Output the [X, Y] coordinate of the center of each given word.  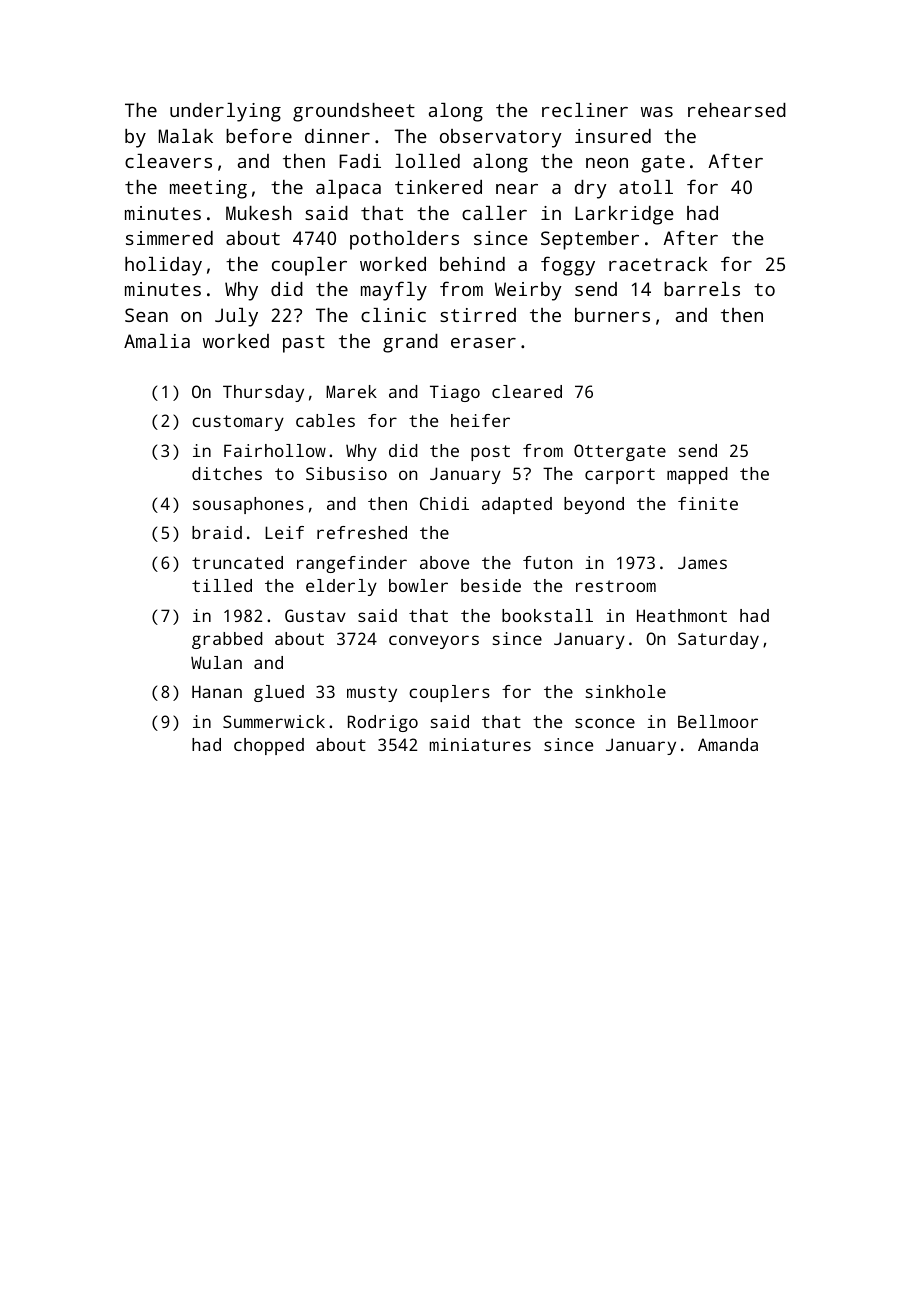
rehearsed [737, 110]
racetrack [658, 264]
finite [708, 503]
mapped [697, 475]
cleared [527, 391]
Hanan [217, 691]
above [444, 562]
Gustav [315, 615]
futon [547, 562]
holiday [163, 266]
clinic [393, 315]
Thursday [263, 393]
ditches [227, 473]
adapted [517, 505]
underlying [225, 112]
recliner [585, 110]
